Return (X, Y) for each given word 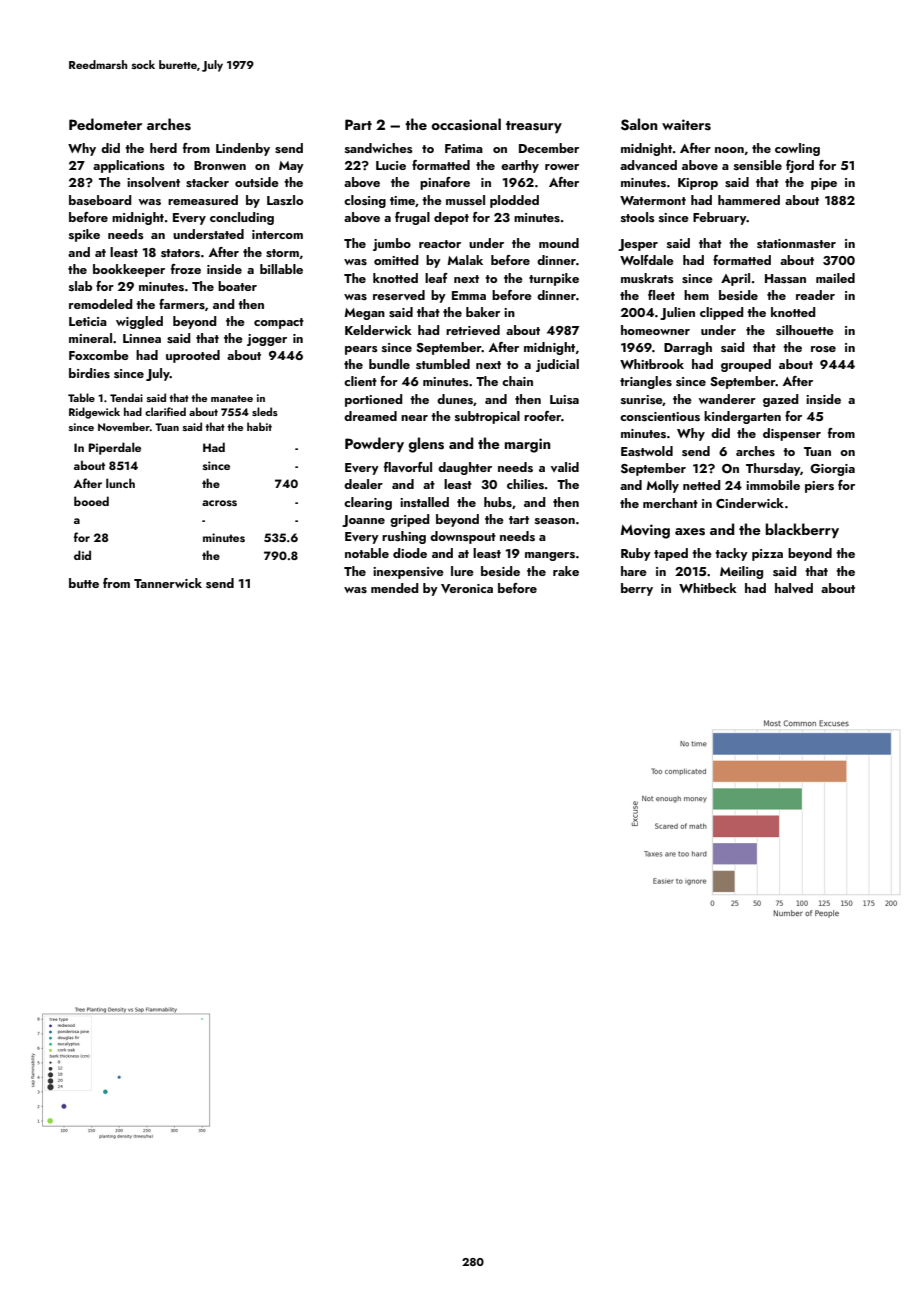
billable (281, 269)
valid (565, 467)
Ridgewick (94, 413)
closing (365, 201)
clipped (722, 313)
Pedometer (105, 124)
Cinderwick (750, 503)
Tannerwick (168, 583)
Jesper (638, 245)
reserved (399, 295)
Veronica (467, 588)
